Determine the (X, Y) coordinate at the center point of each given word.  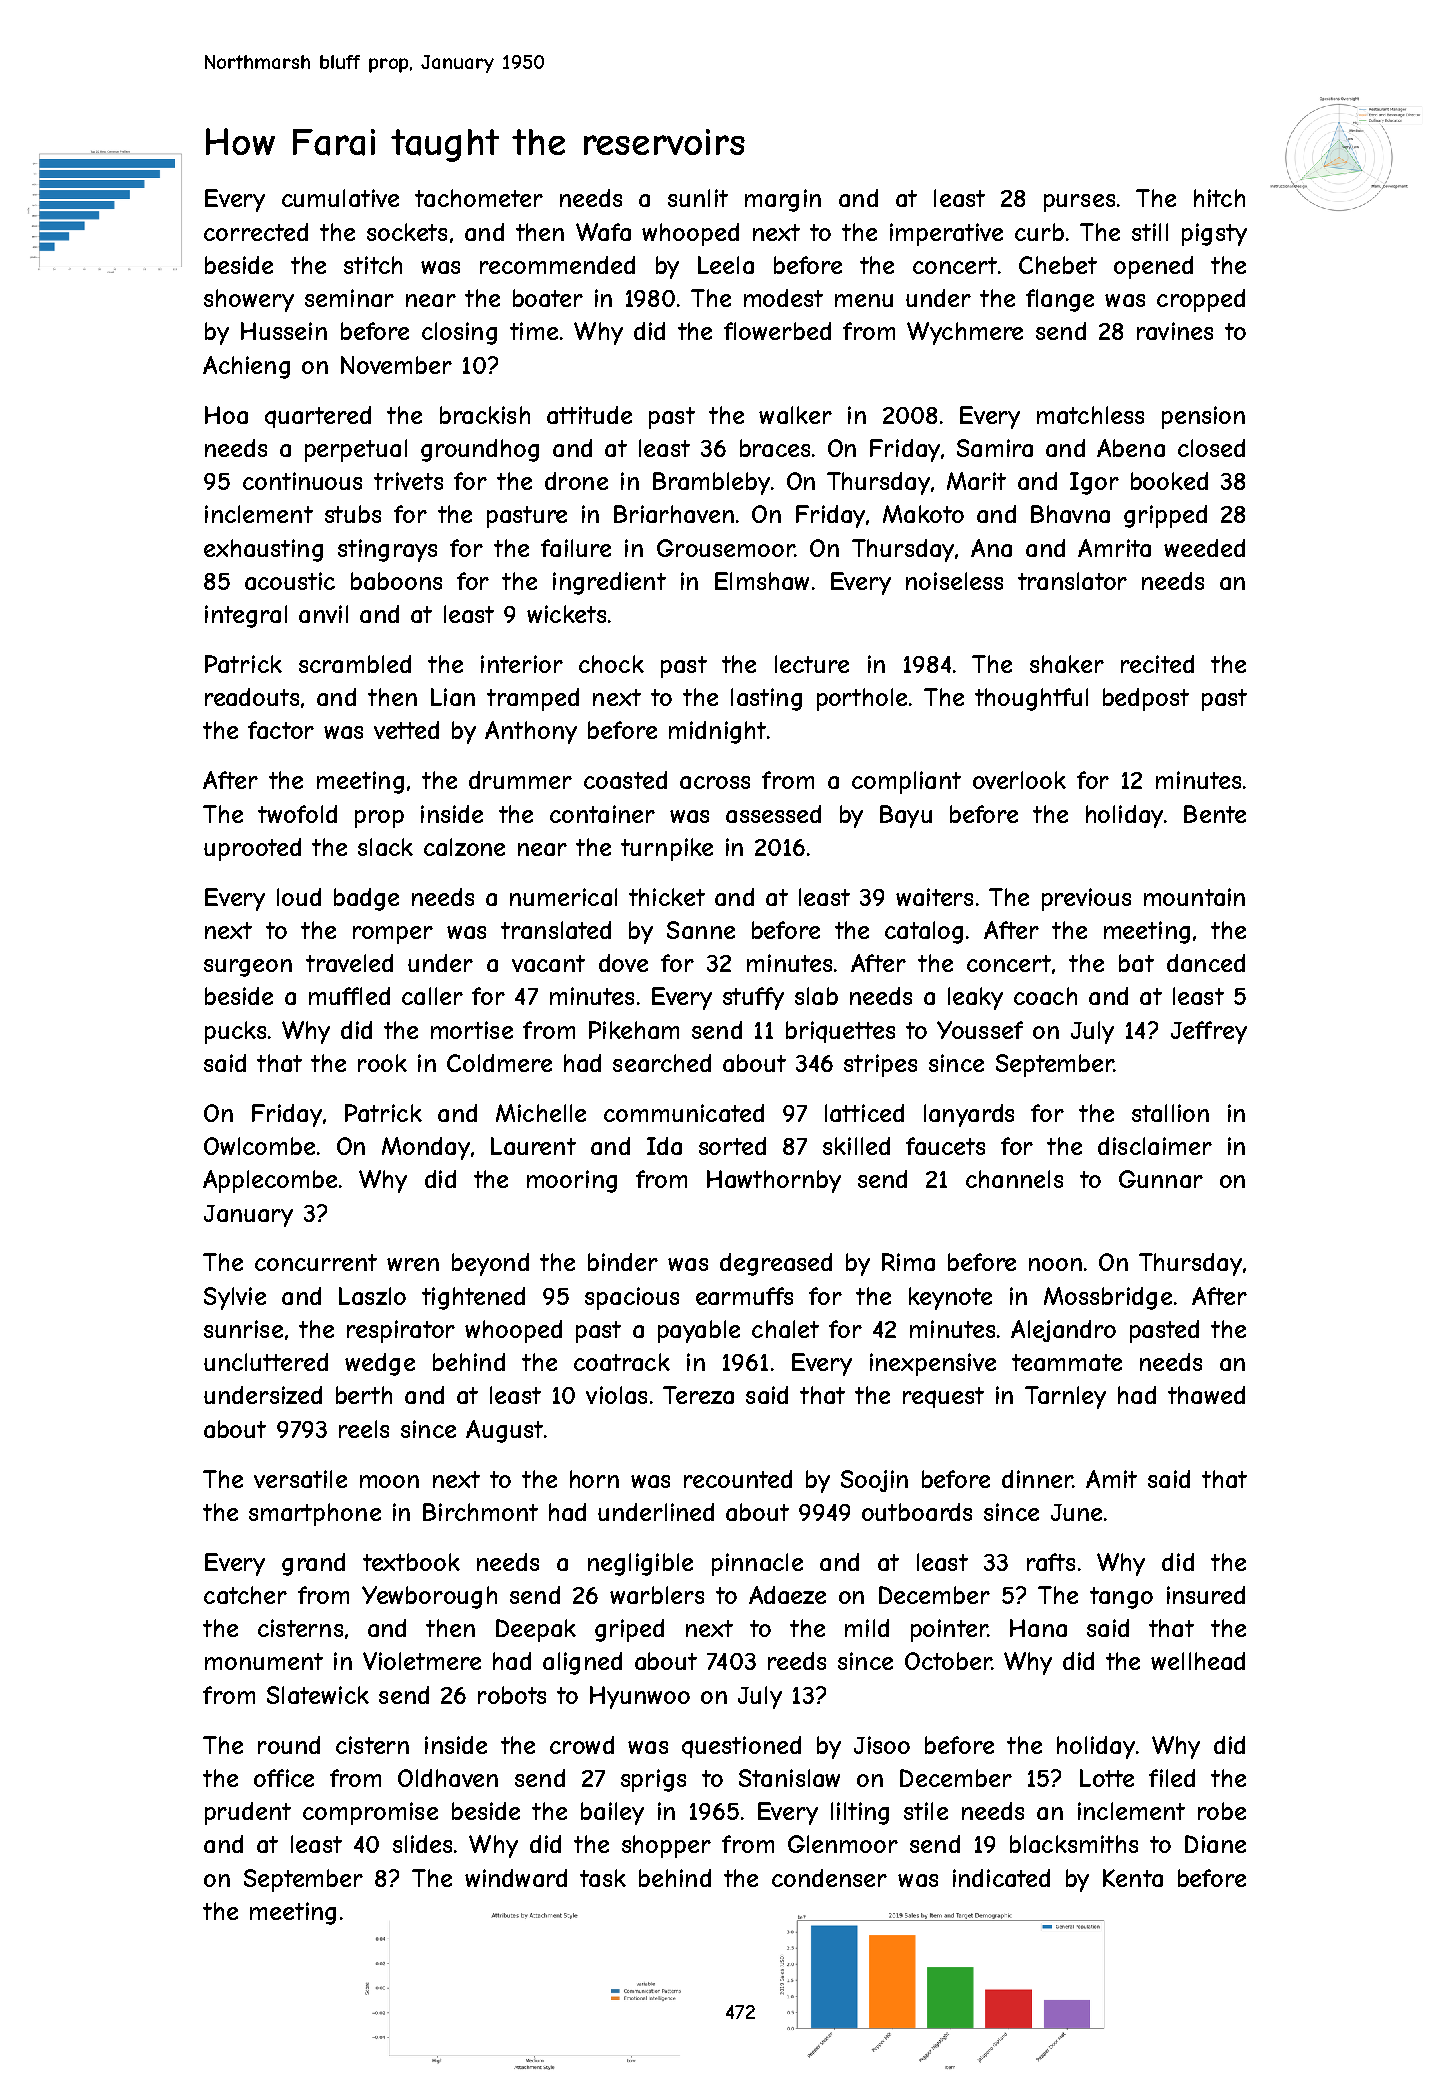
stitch (373, 265)
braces (775, 448)
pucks (235, 1032)
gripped (1165, 516)
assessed (773, 814)
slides (422, 1844)
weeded (1204, 548)
